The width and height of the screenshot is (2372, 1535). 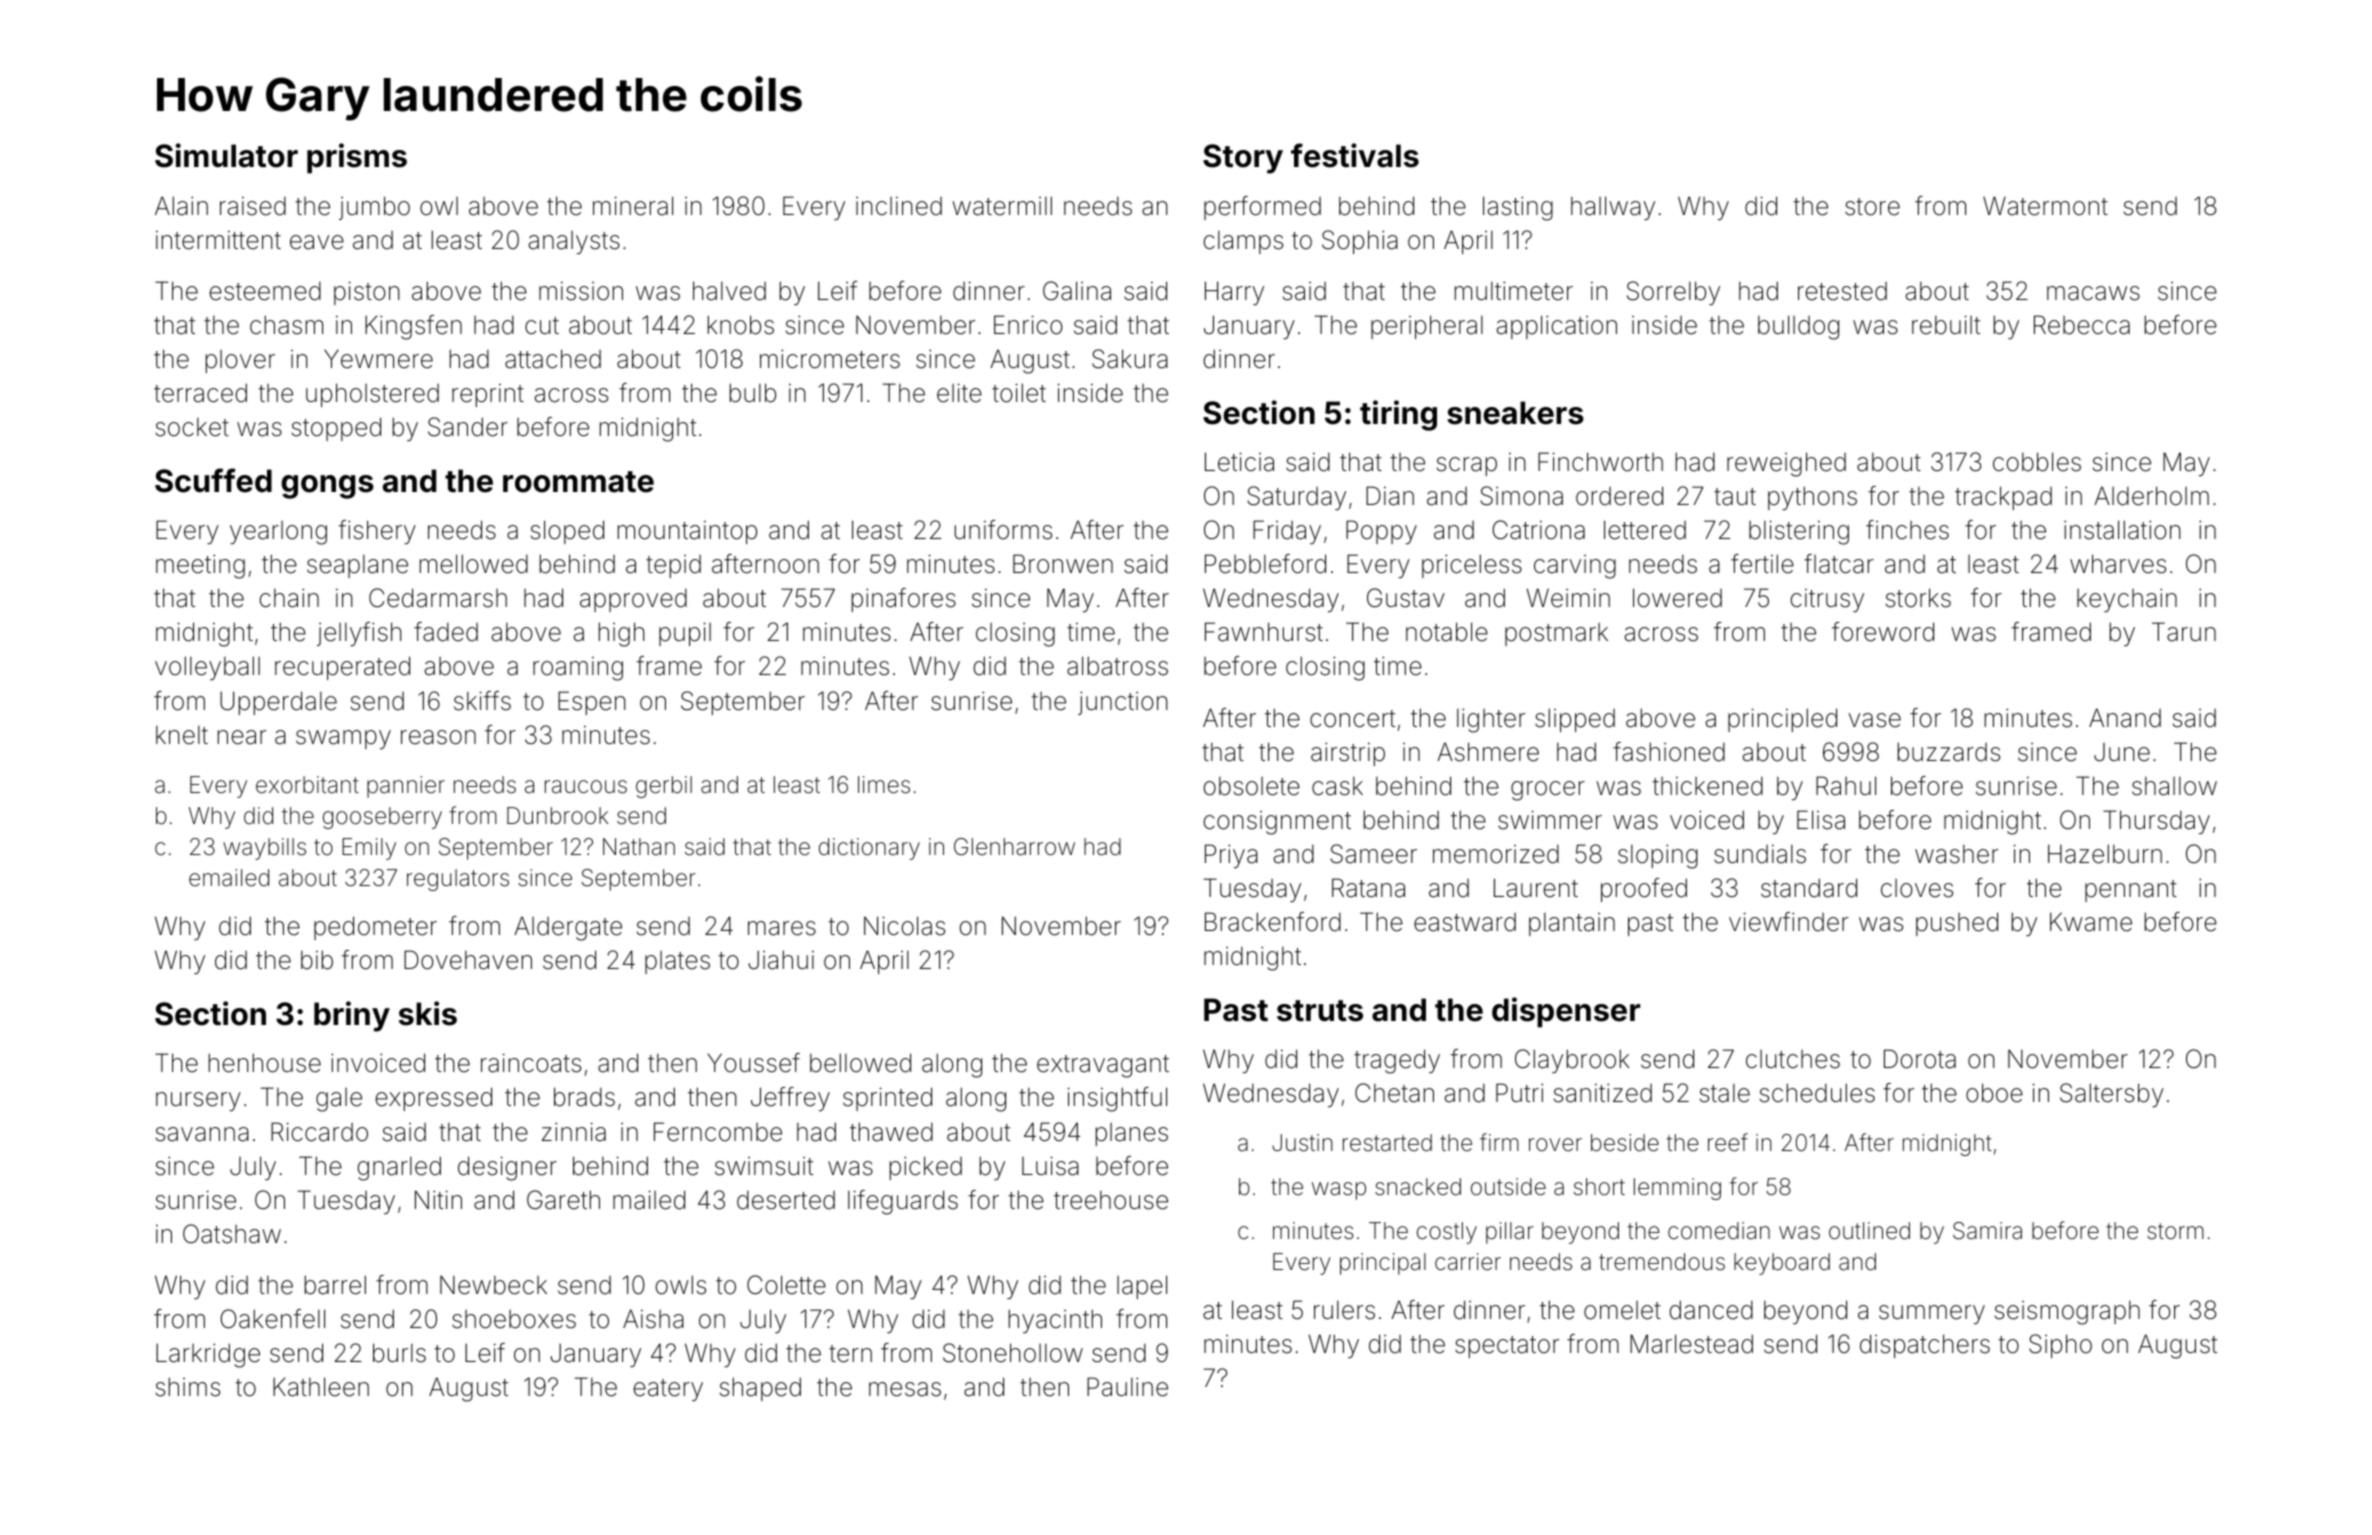 What do you see at coordinates (226, 155) in the screenshot?
I see `Simulator` at bounding box center [226, 155].
